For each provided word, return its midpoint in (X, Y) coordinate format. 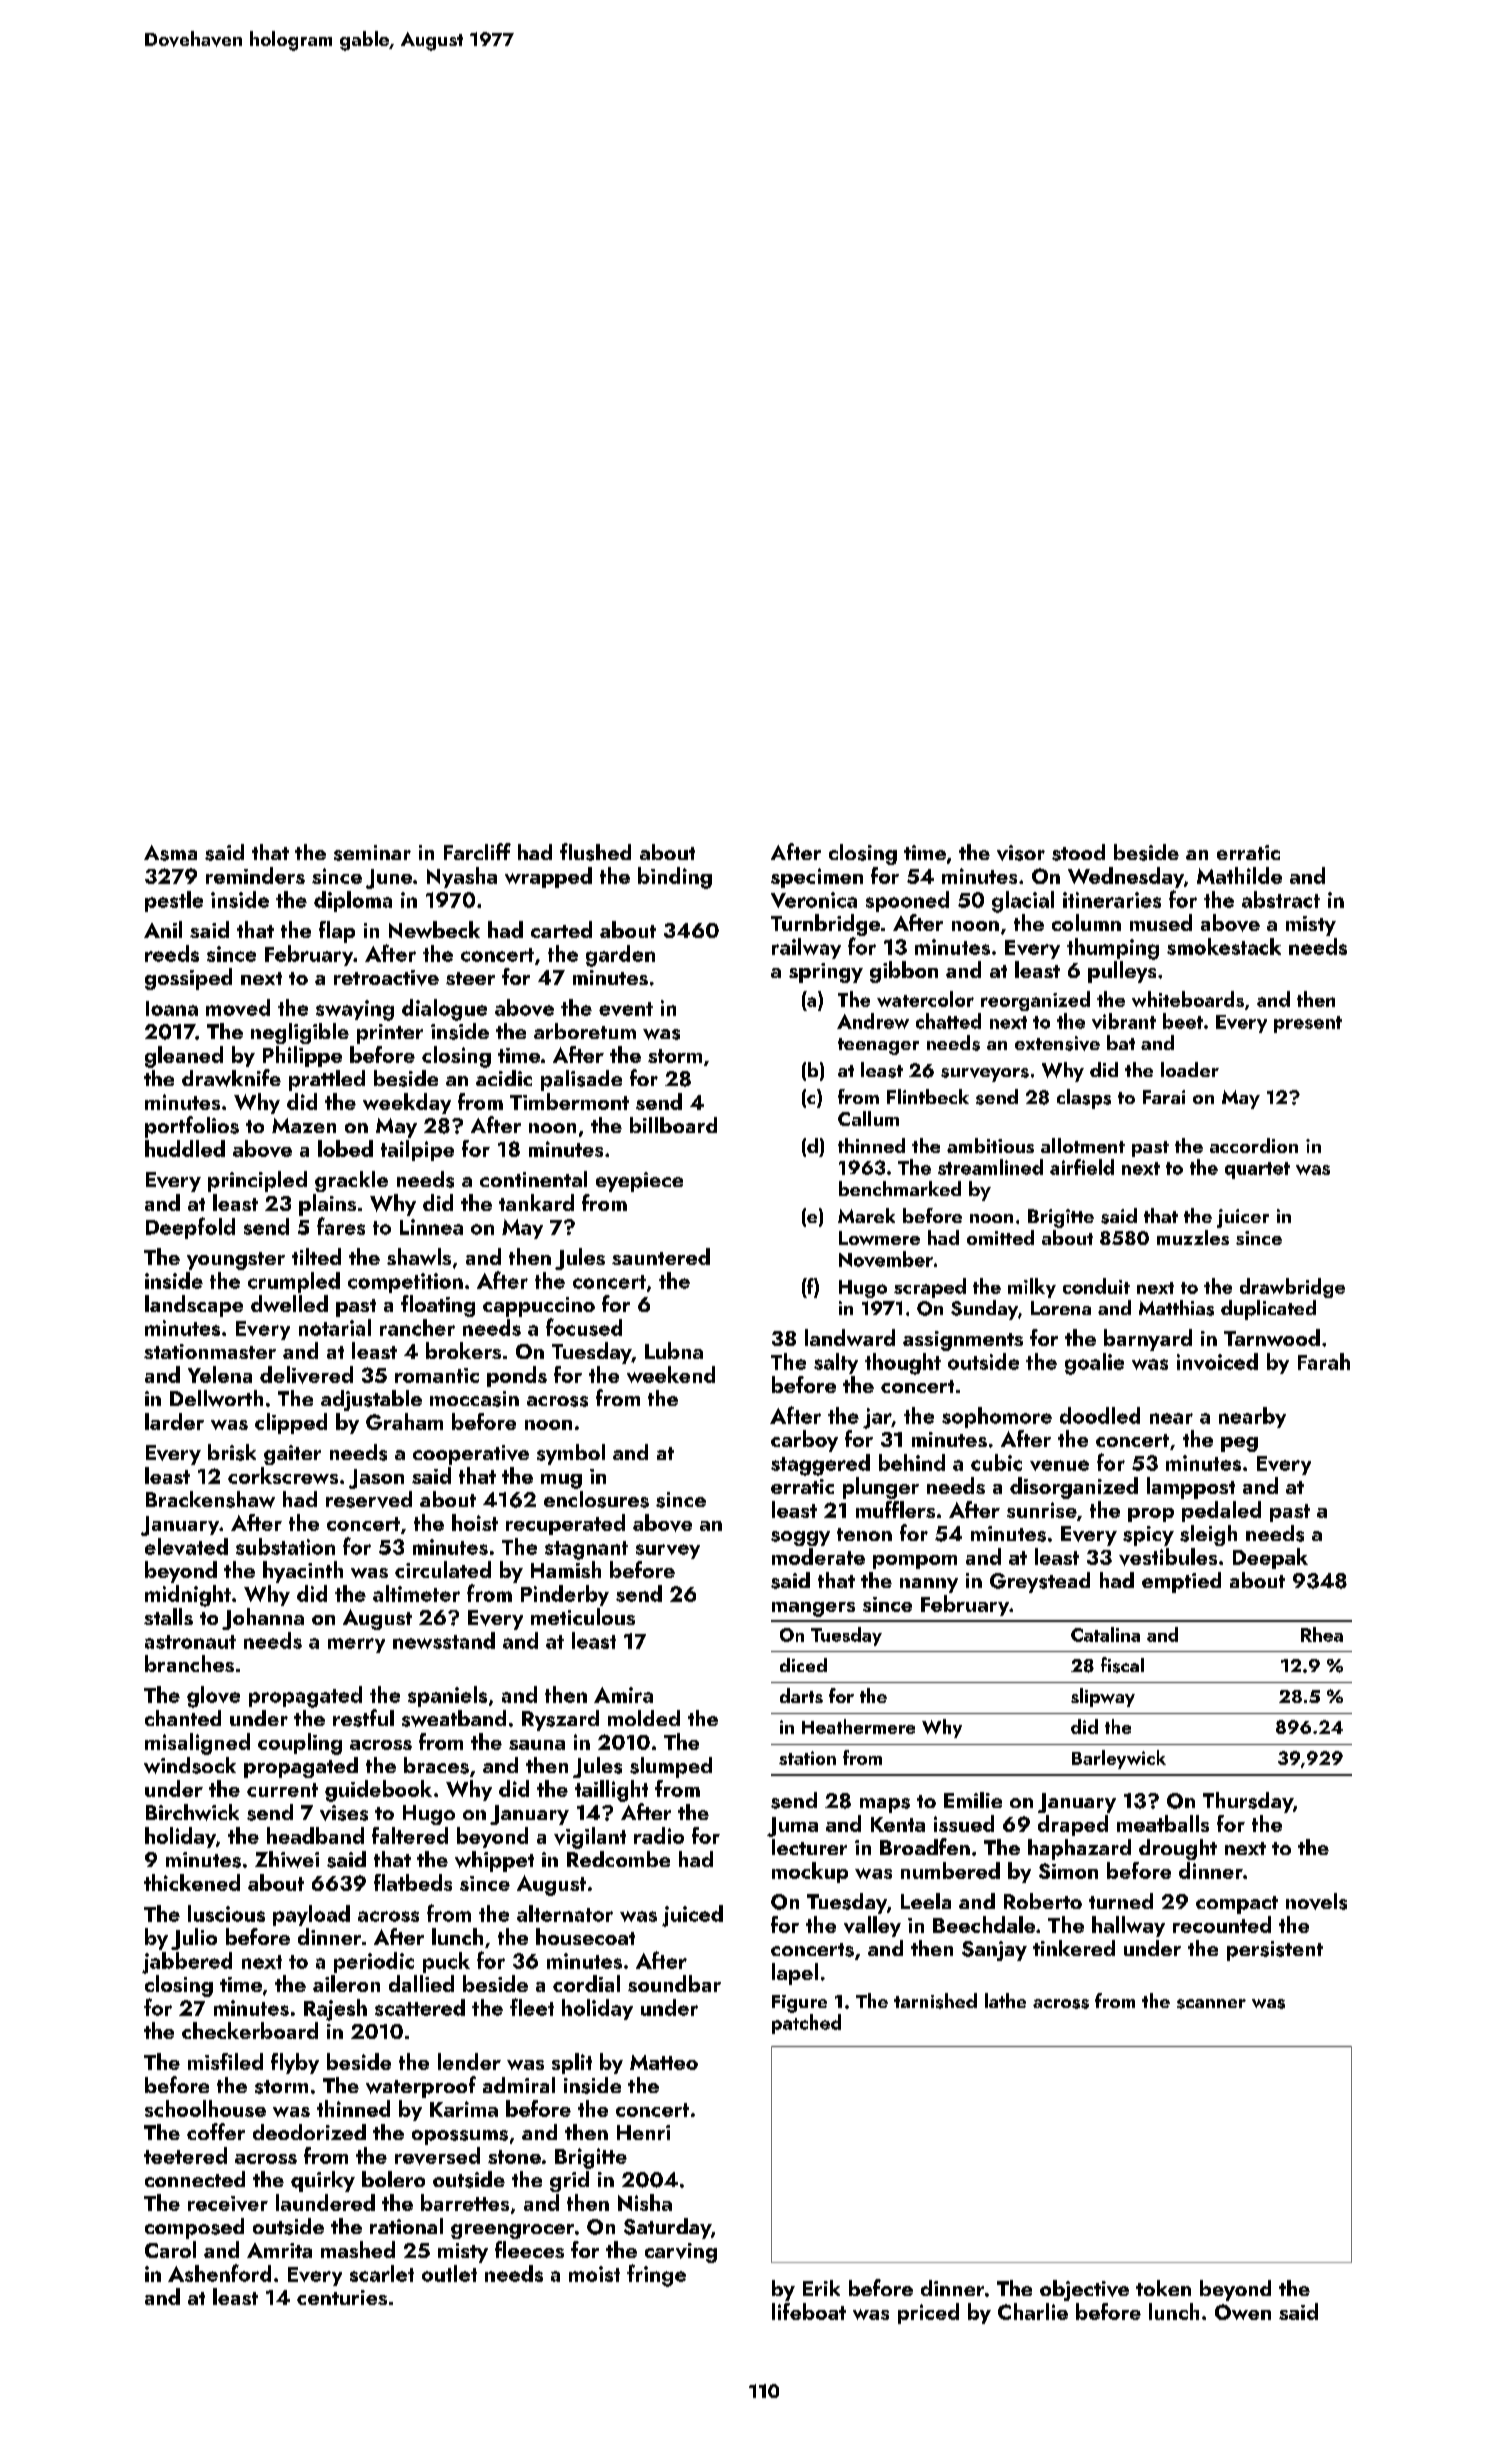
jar (877, 1418)
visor (1021, 853)
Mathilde (1239, 875)
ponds (517, 1376)
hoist (475, 1522)
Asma (170, 853)
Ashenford (219, 2273)
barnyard (1148, 1340)
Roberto (1043, 1901)
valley (872, 1926)
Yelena (220, 1374)
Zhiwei (287, 1859)
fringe (656, 2275)
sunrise (1042, 1510)
